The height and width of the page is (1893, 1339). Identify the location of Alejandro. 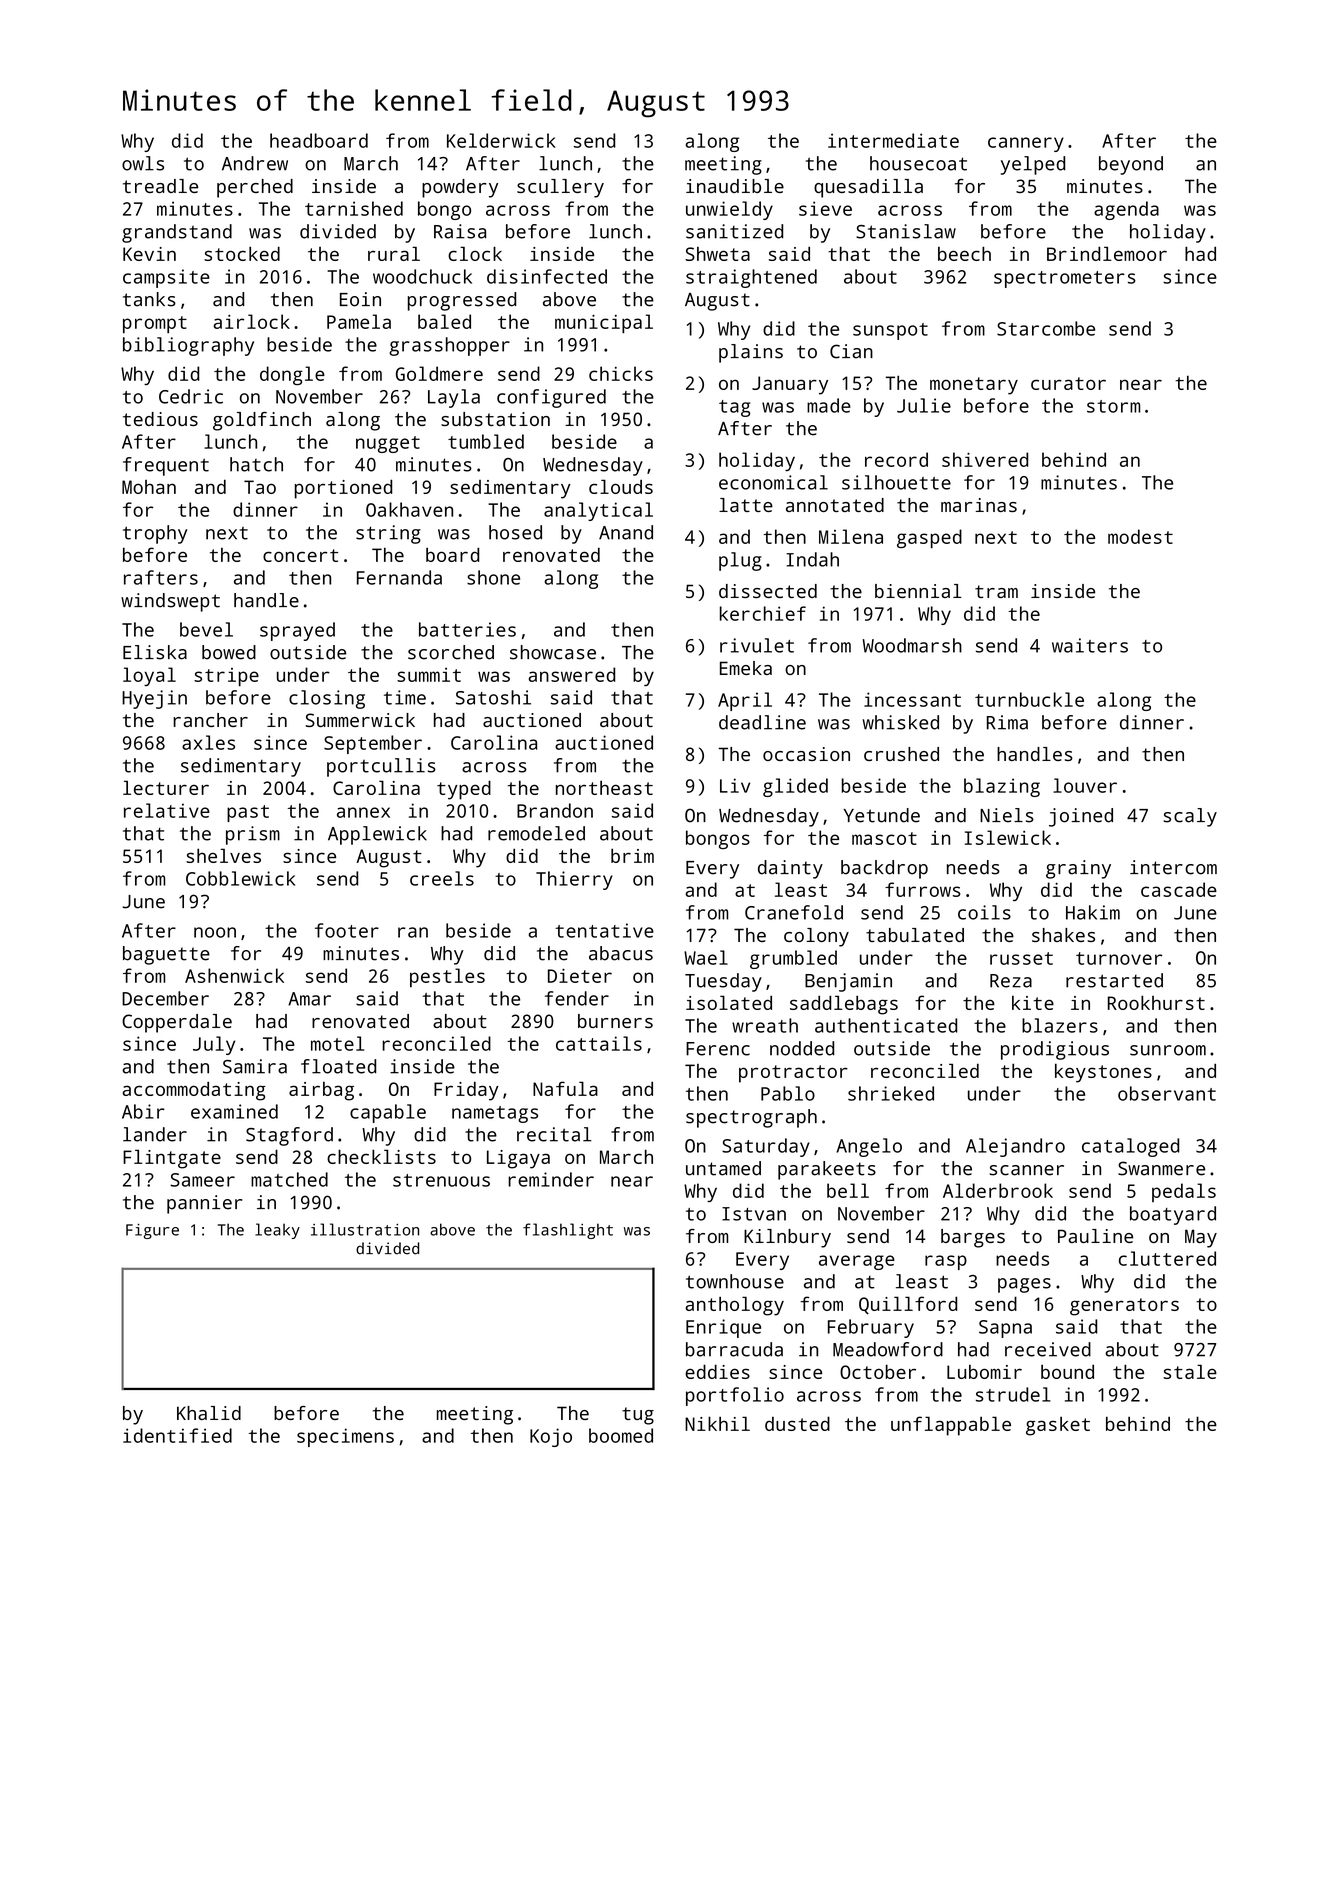
(1015, 1147).
